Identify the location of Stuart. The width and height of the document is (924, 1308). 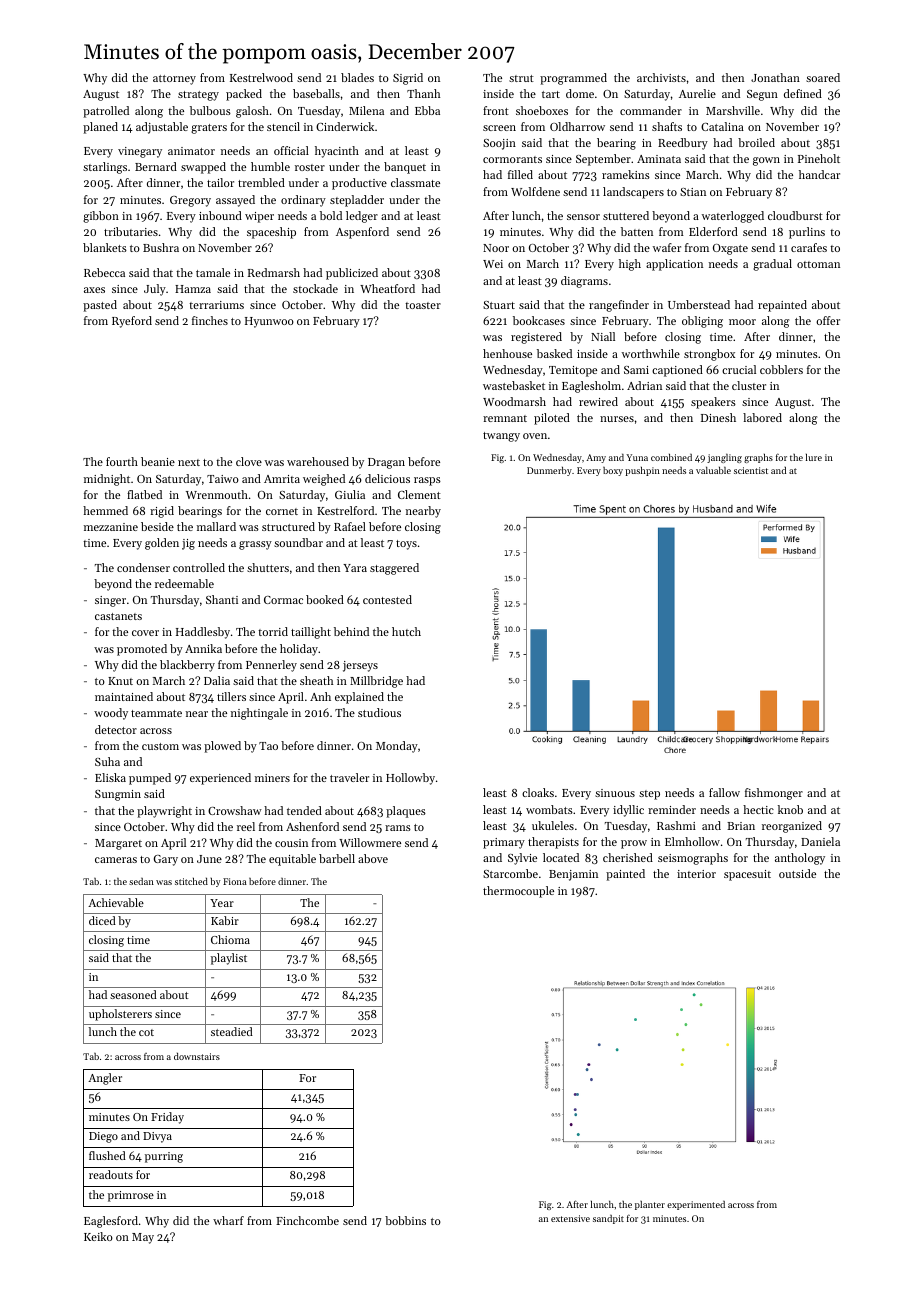
(499, 305).
